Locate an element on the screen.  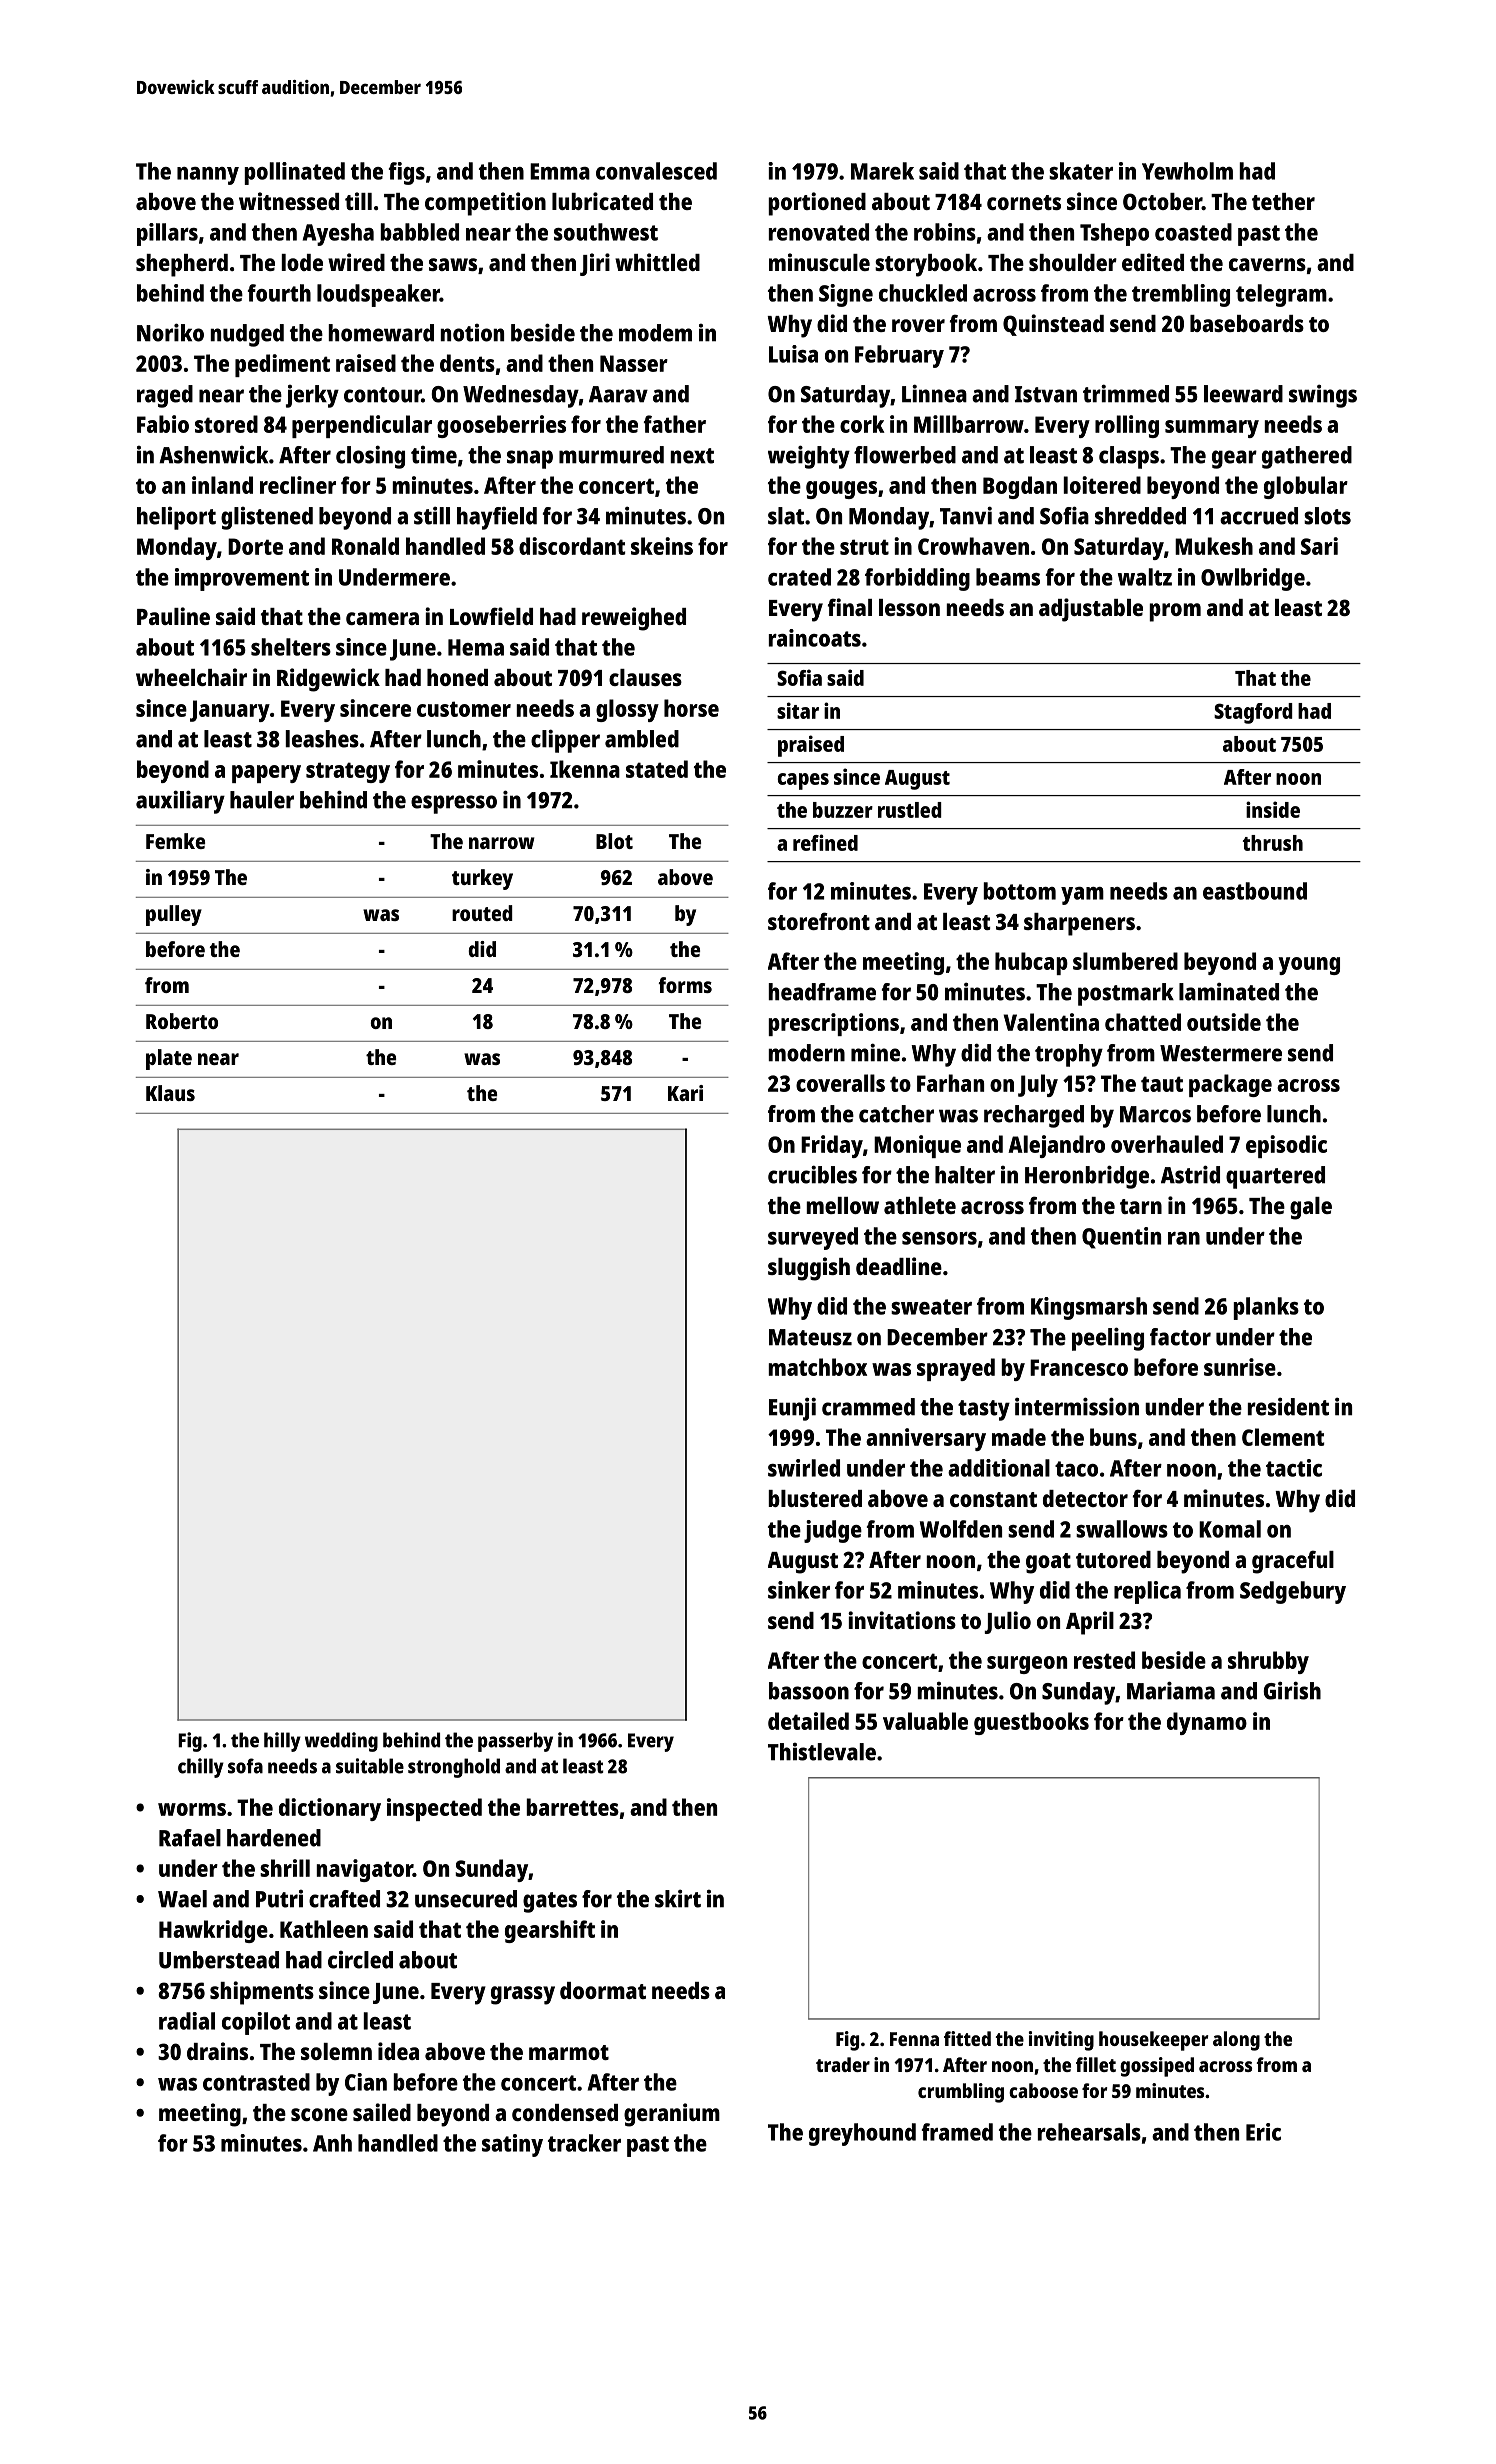
Emma is located at coordinates (560, 171).
